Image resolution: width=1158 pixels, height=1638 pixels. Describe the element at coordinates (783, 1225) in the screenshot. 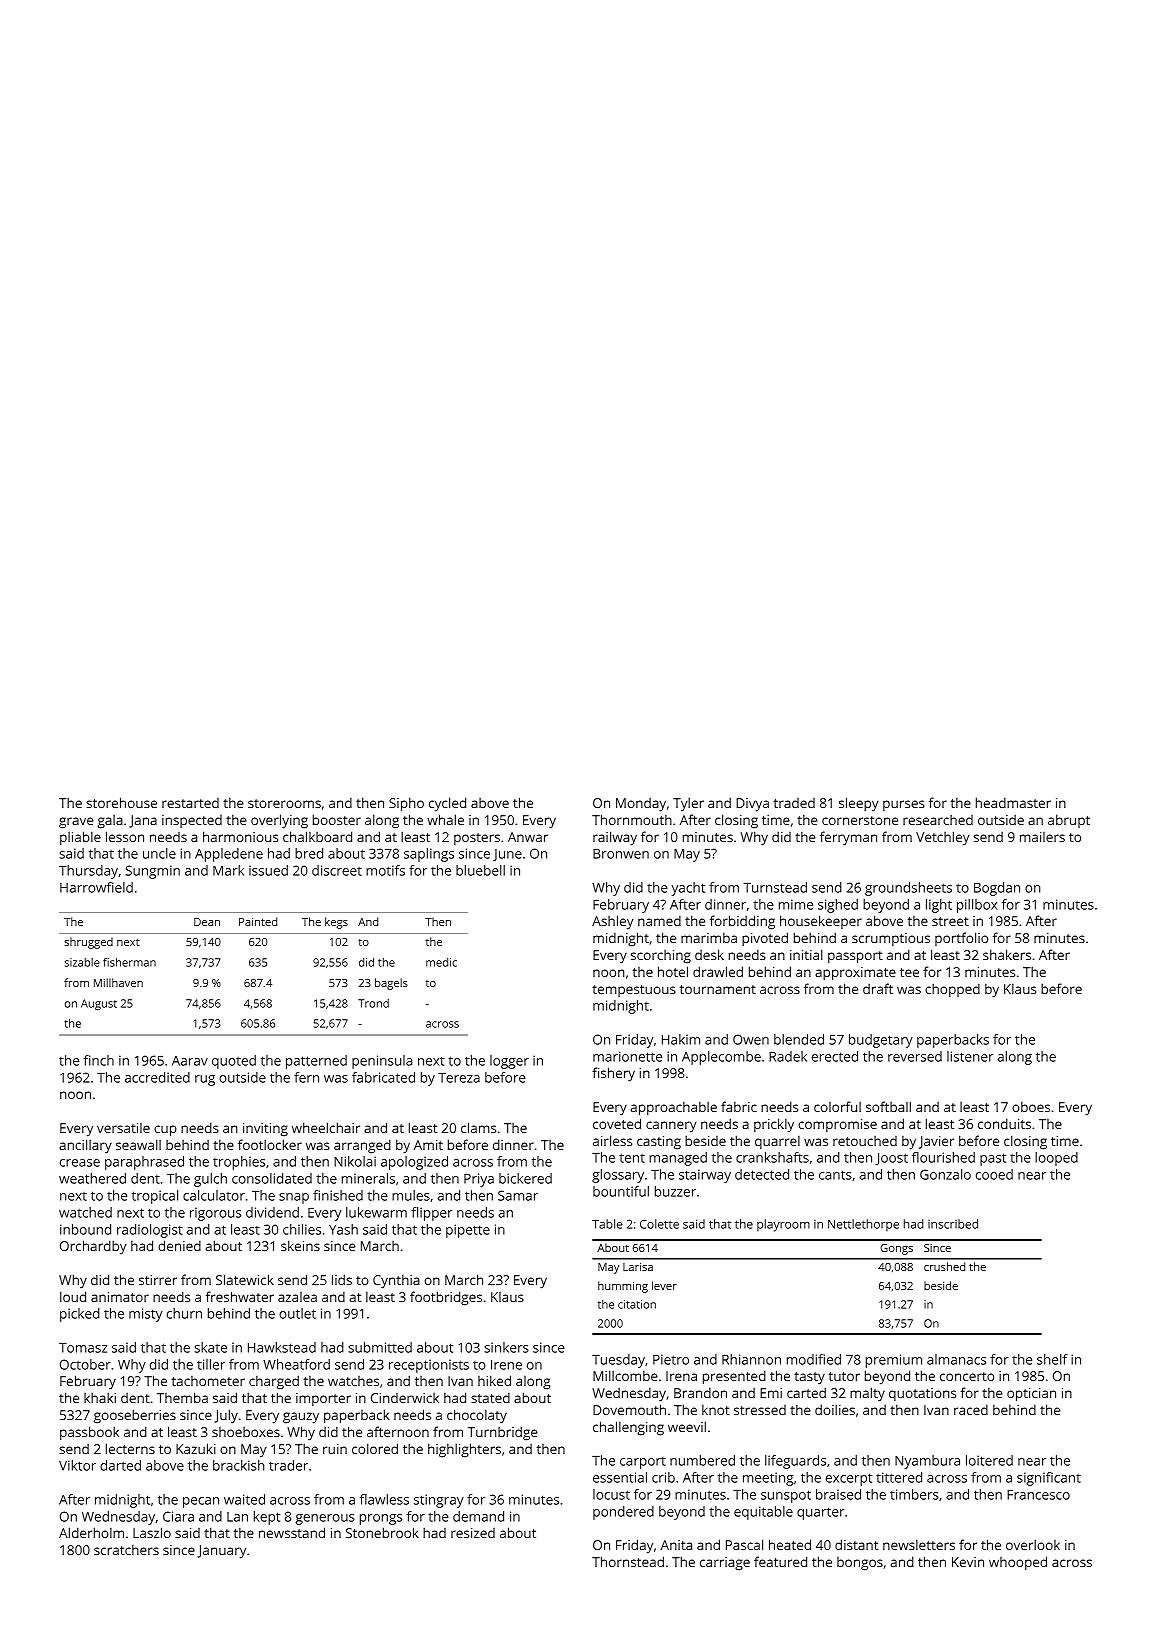

I see `playroom` at that location.
